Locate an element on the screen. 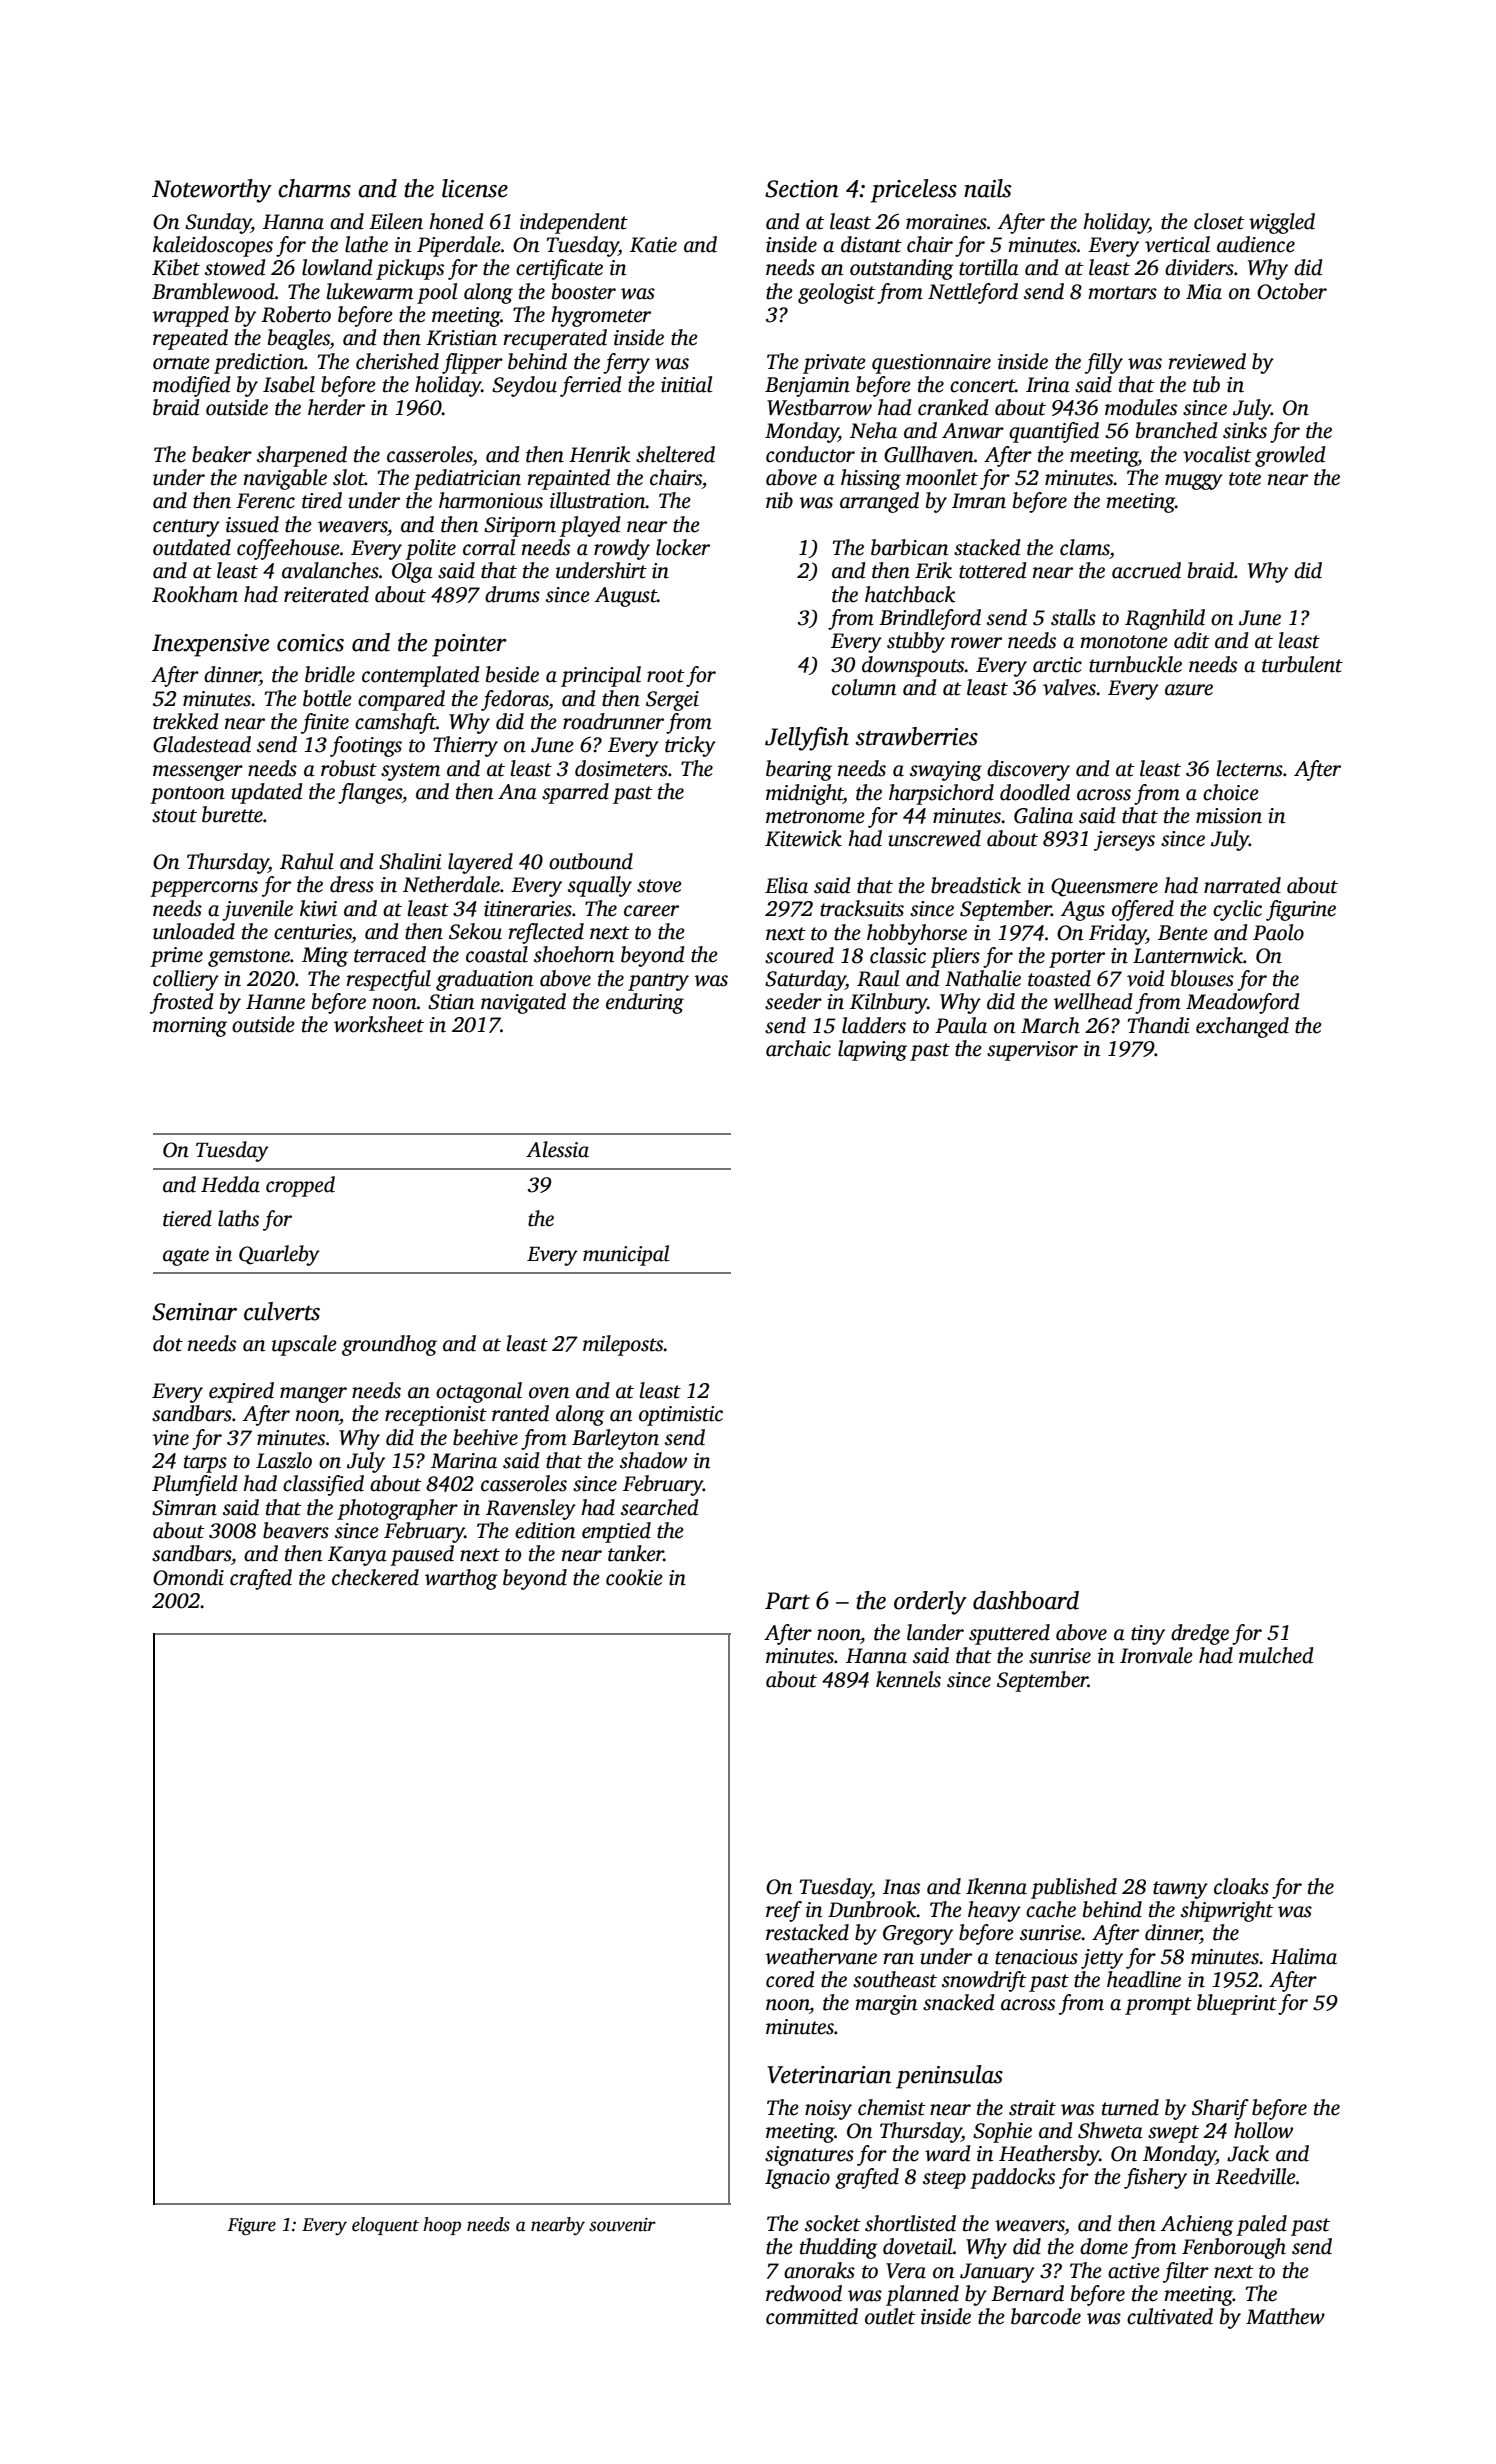 This screenshot has height=2464, width=1496. tote is located at coordinates (1245, 479).
